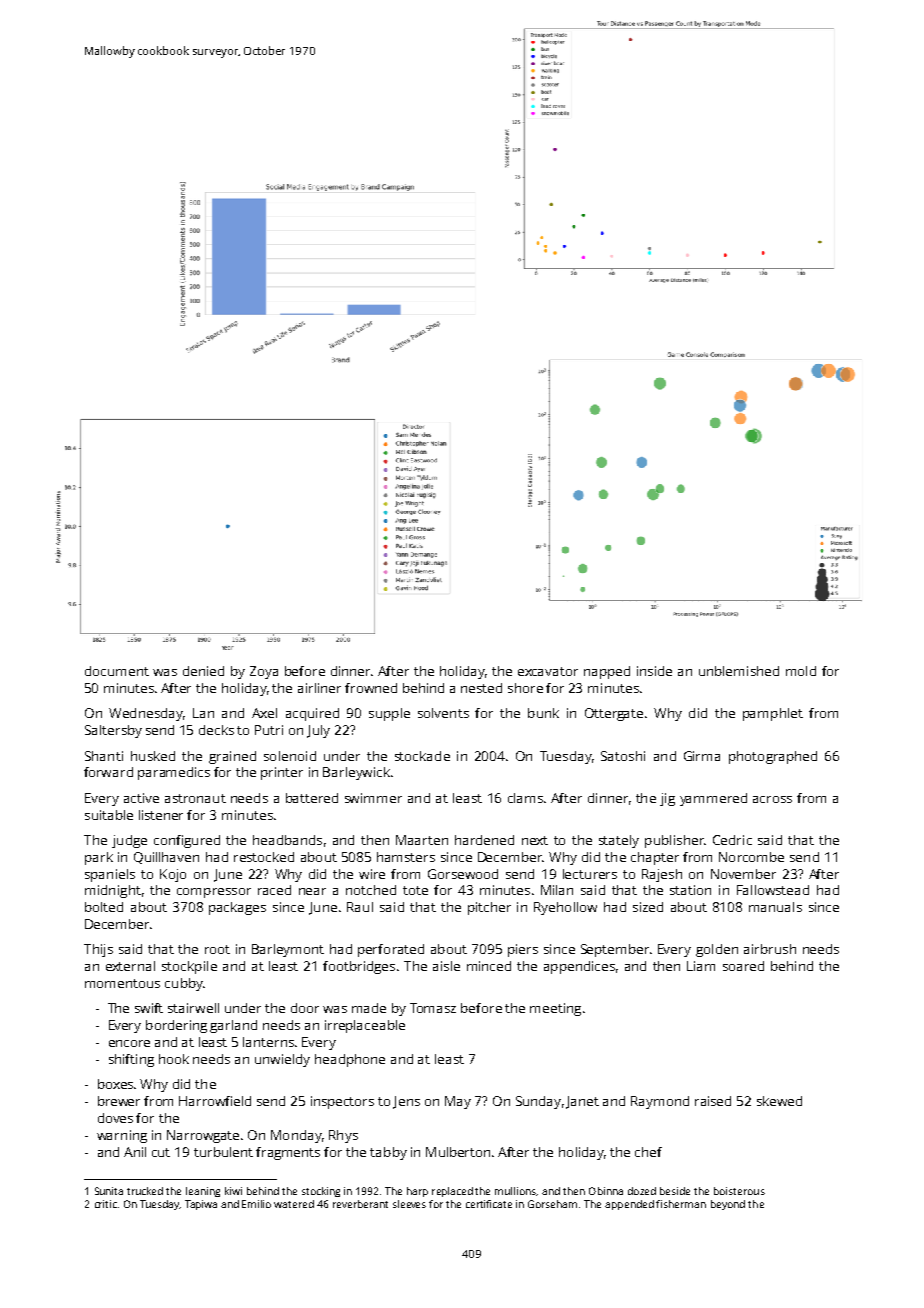  Describe the element at coordinates (779, 1101) in the screenshot. I see `skewed` at that location.
